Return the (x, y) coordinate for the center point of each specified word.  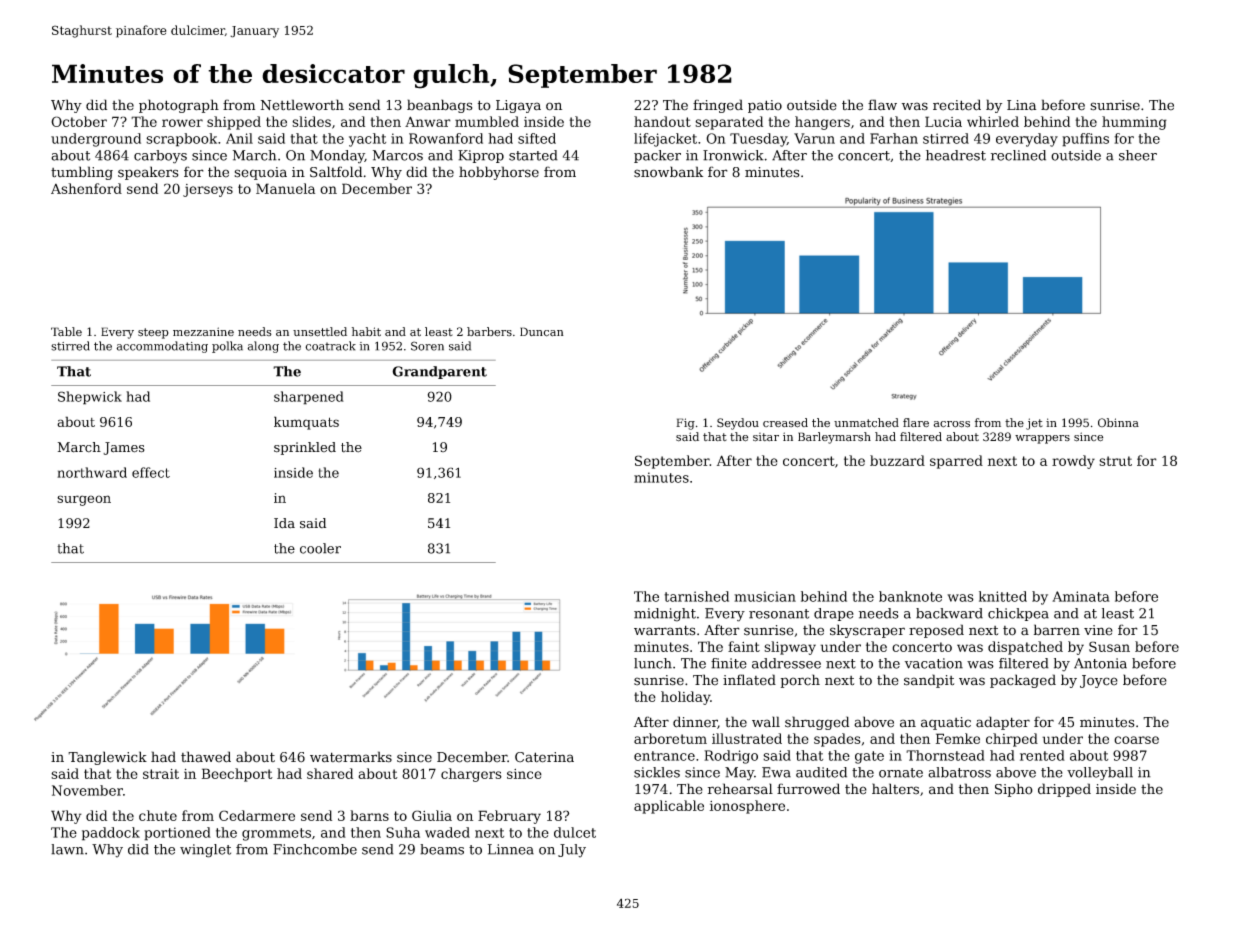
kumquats (306, 423)
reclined (1018, 155)
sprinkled (305, 448)
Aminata (1081, 596)
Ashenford (86, 188)
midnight (665, 615)
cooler (320, 548)
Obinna (1118, 422)
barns (369, 815)
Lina (1021, 105)
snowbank (668, 172)
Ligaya (518, 106)
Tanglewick (107, 758)
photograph (179, 106)
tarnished (696, 596)
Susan (1109, 646)
